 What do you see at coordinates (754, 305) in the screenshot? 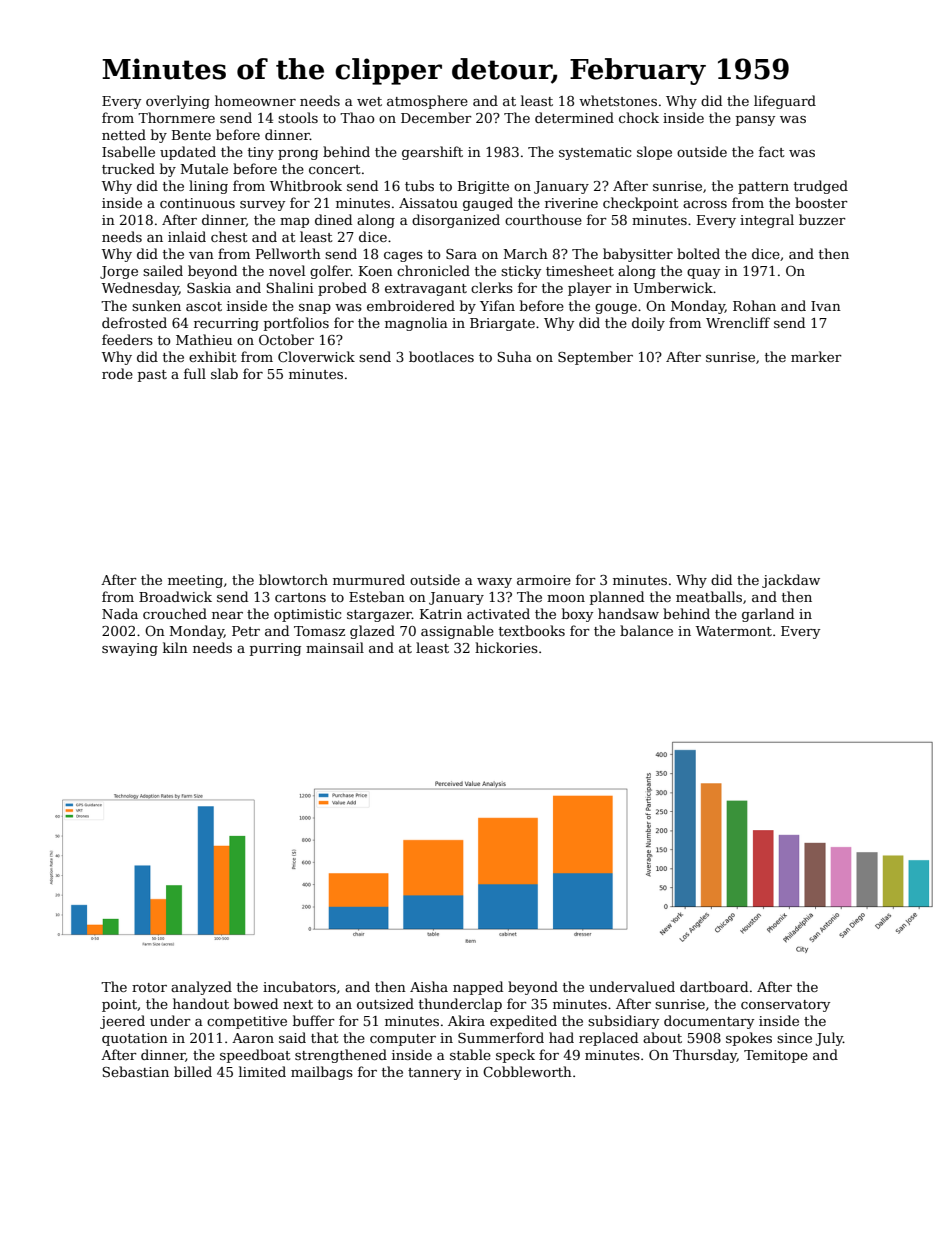
I see `Rohan` at bounding box center [754, 305].
